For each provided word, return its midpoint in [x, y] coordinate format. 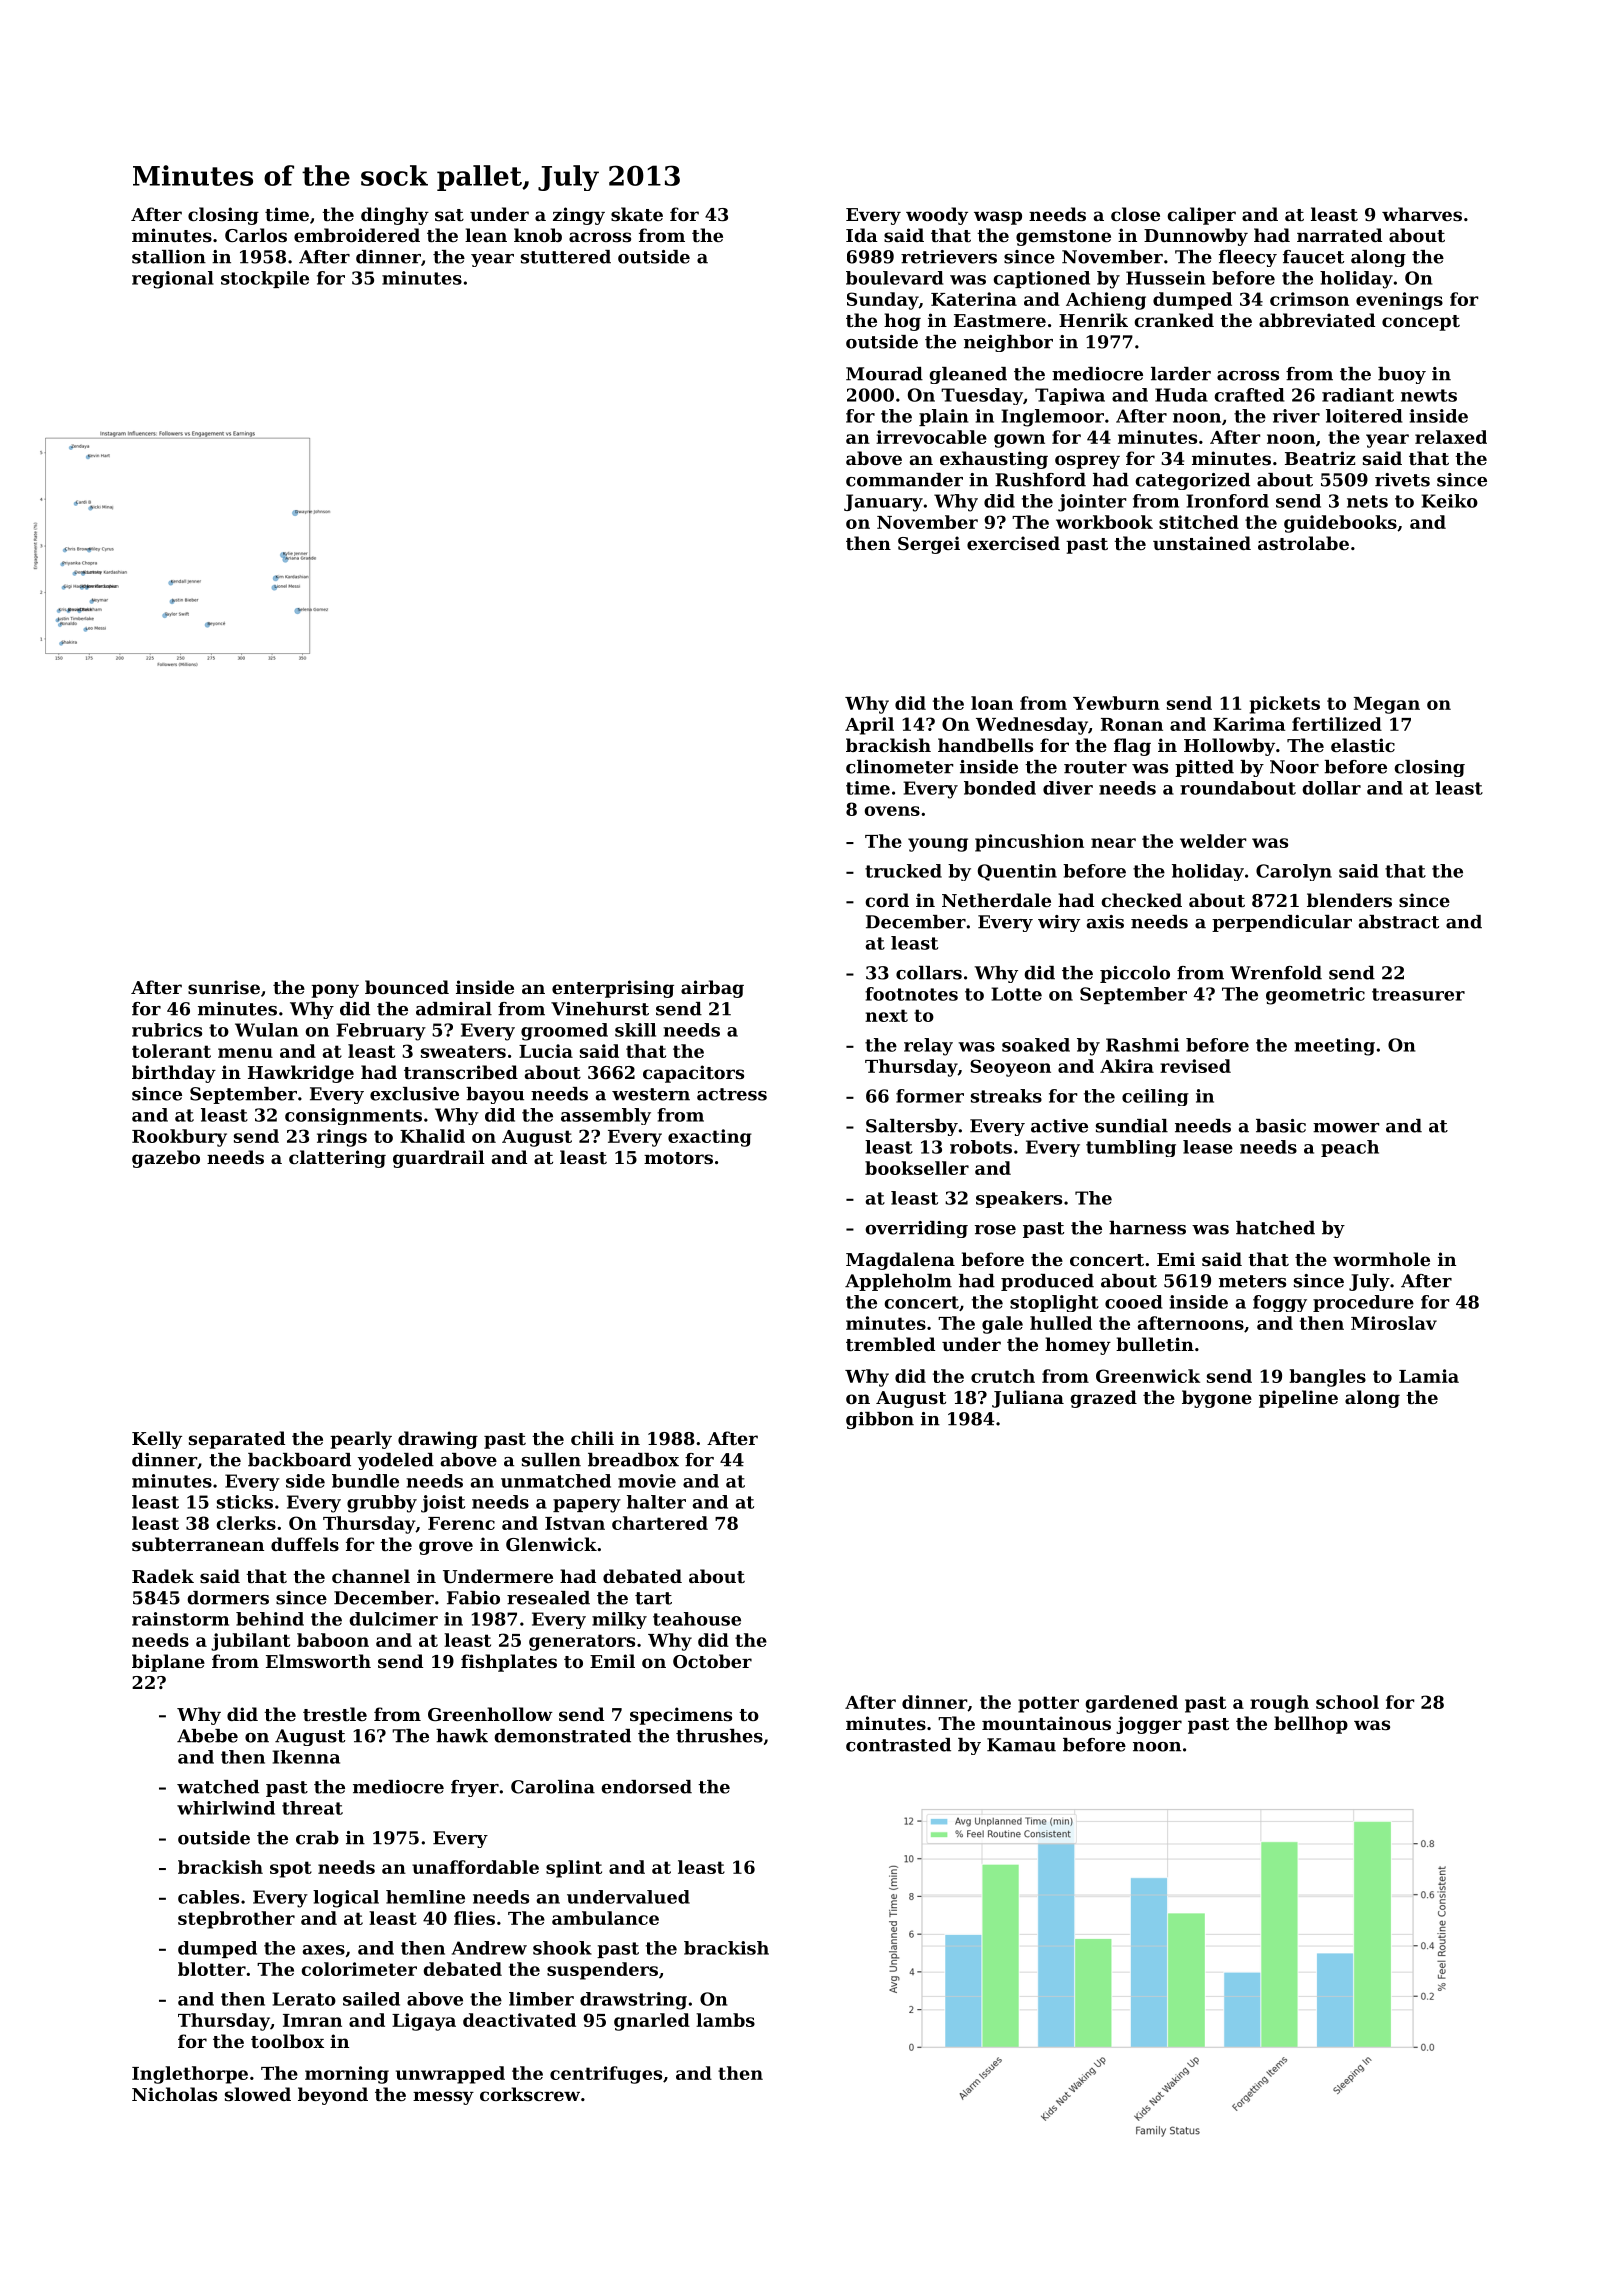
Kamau [1021, 1745]
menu [245, 1053]
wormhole [1381, 1259]
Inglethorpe [190, 2075]
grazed [1103, 1399]
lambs [725, 2020]
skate [637, 214]
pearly [361, 1440]
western [651, 1094]
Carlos [256, 235]
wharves [1422, 214]
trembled [890, 1344]
